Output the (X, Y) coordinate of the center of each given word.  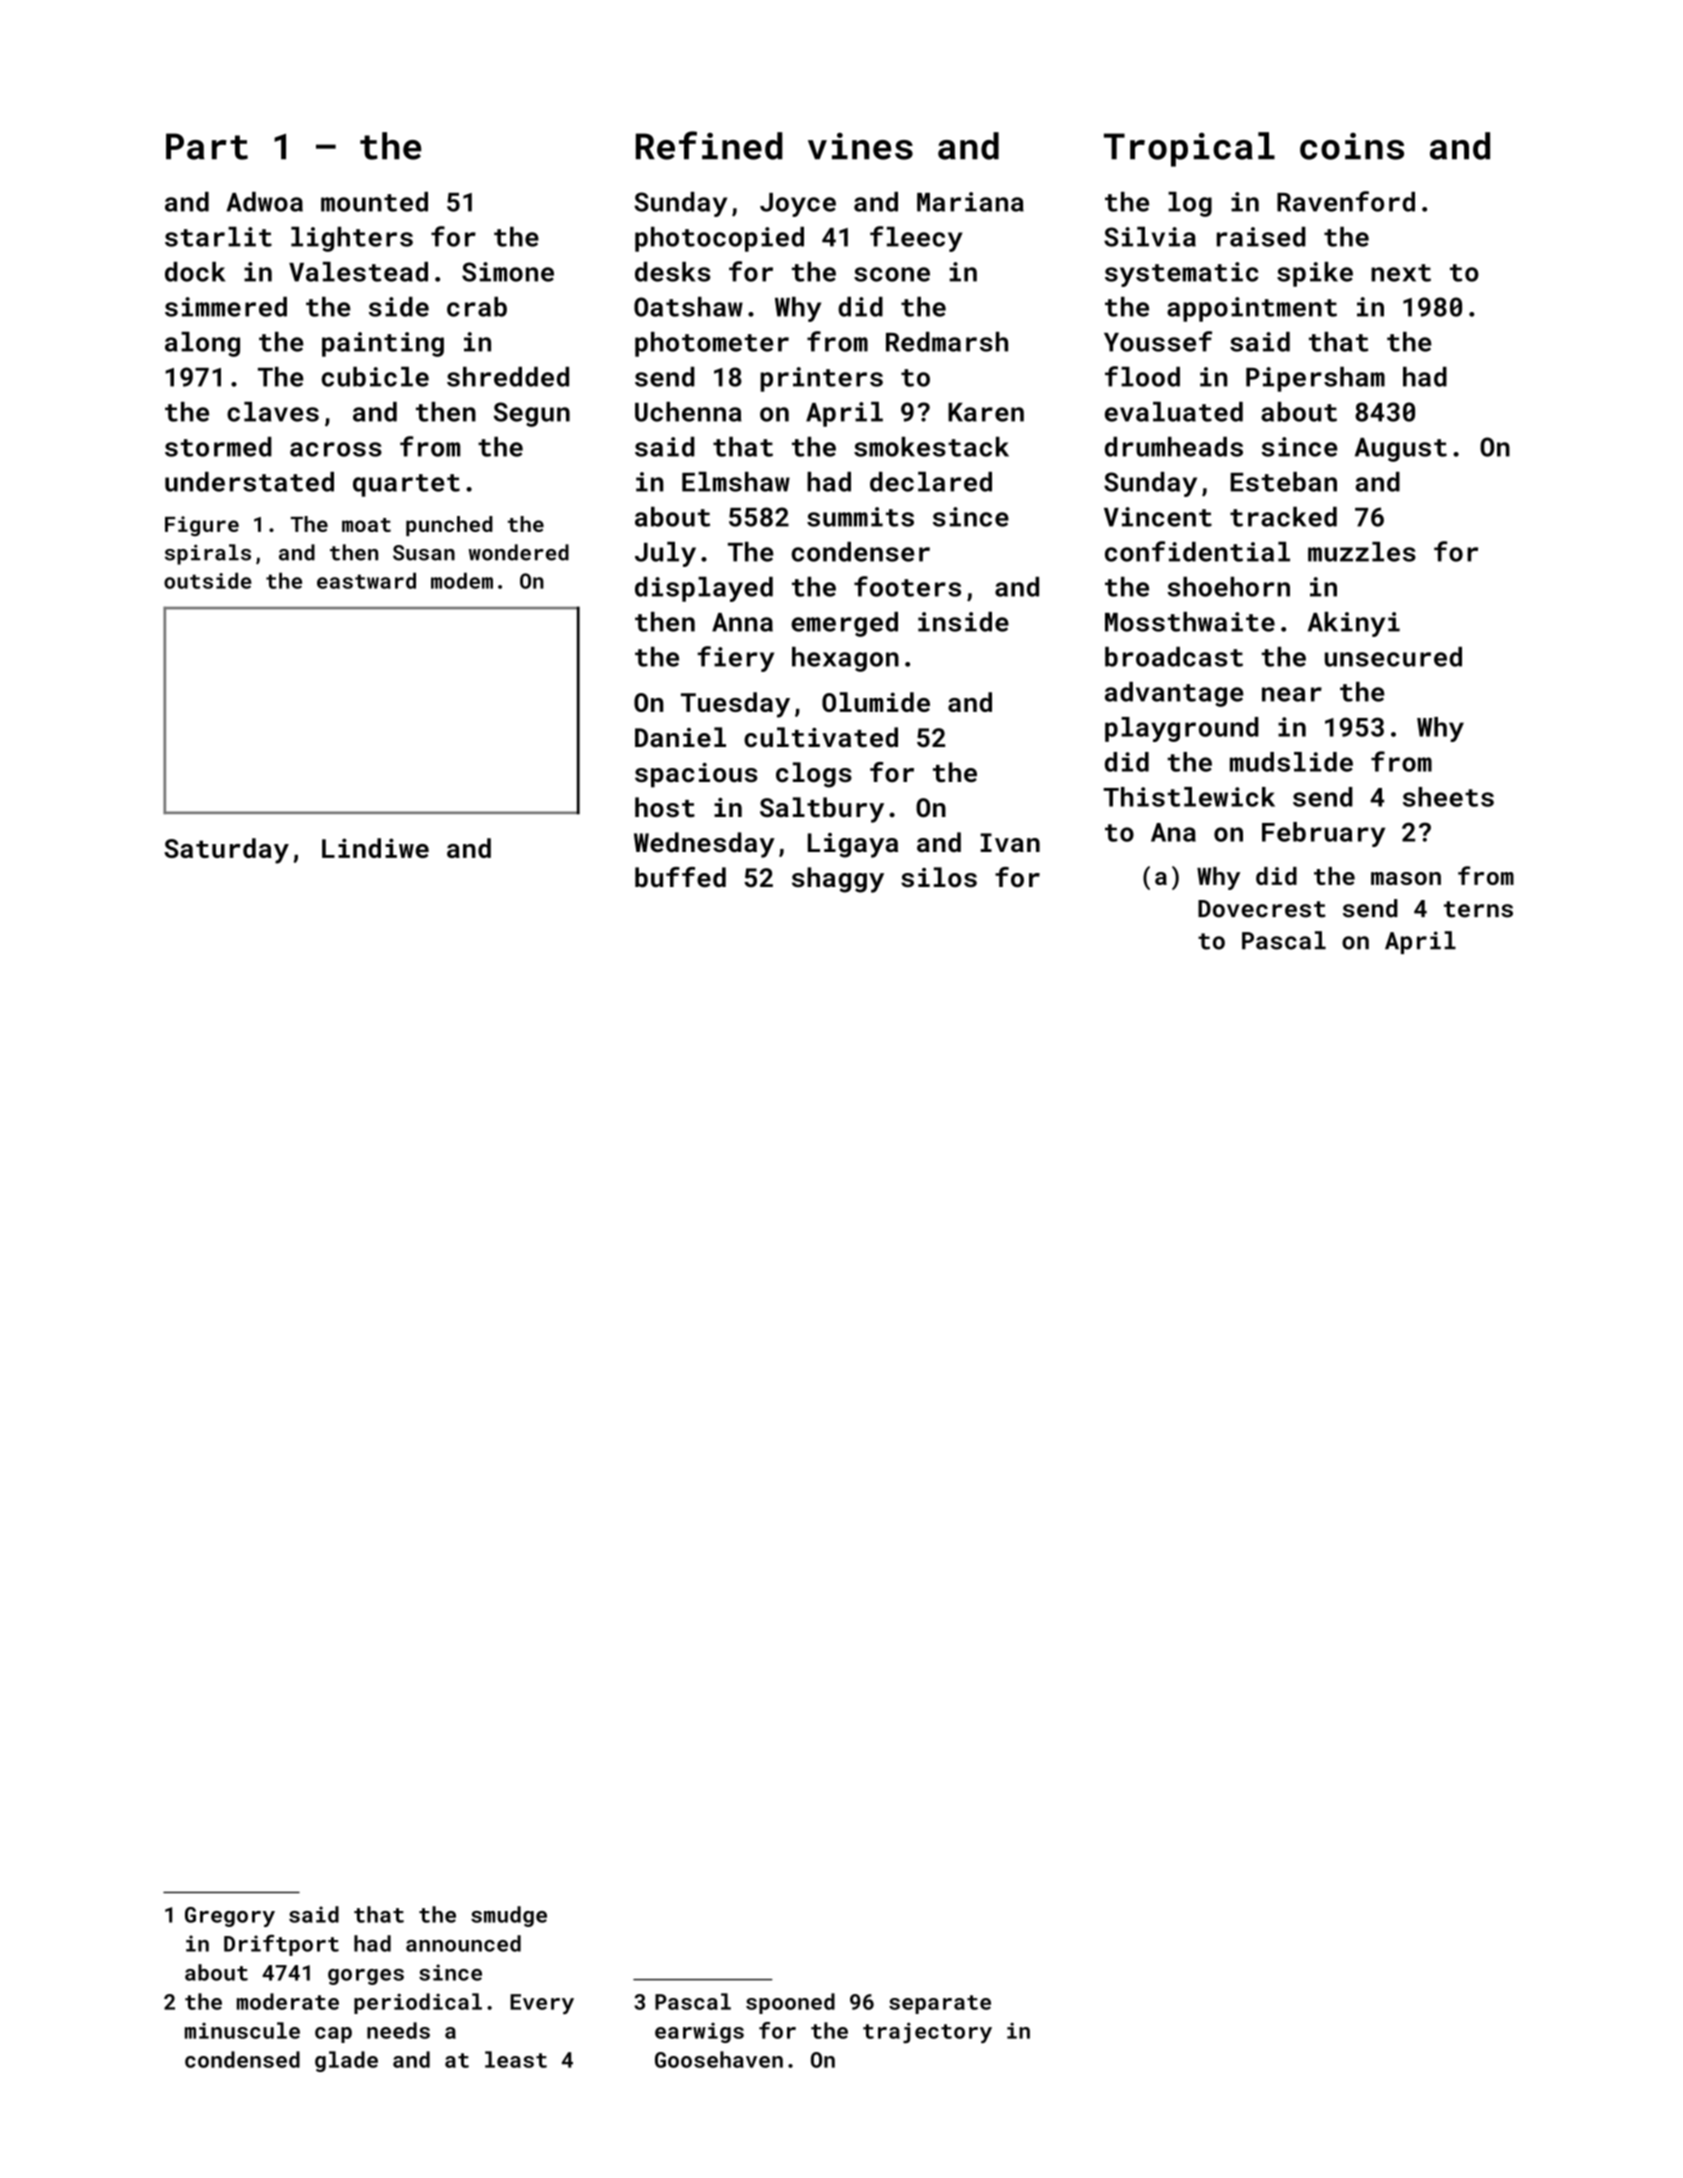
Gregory (230, 1917)
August (1401, 450)
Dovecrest (1262, 909)
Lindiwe (375, 848)
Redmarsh (947, 342)
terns (1478, 909)
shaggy (838, 880)
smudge (509, 1916)
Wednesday (704, 845)
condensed (242, 2059)
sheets (1448, 797)
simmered (226, 307)
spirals (208, 554)
